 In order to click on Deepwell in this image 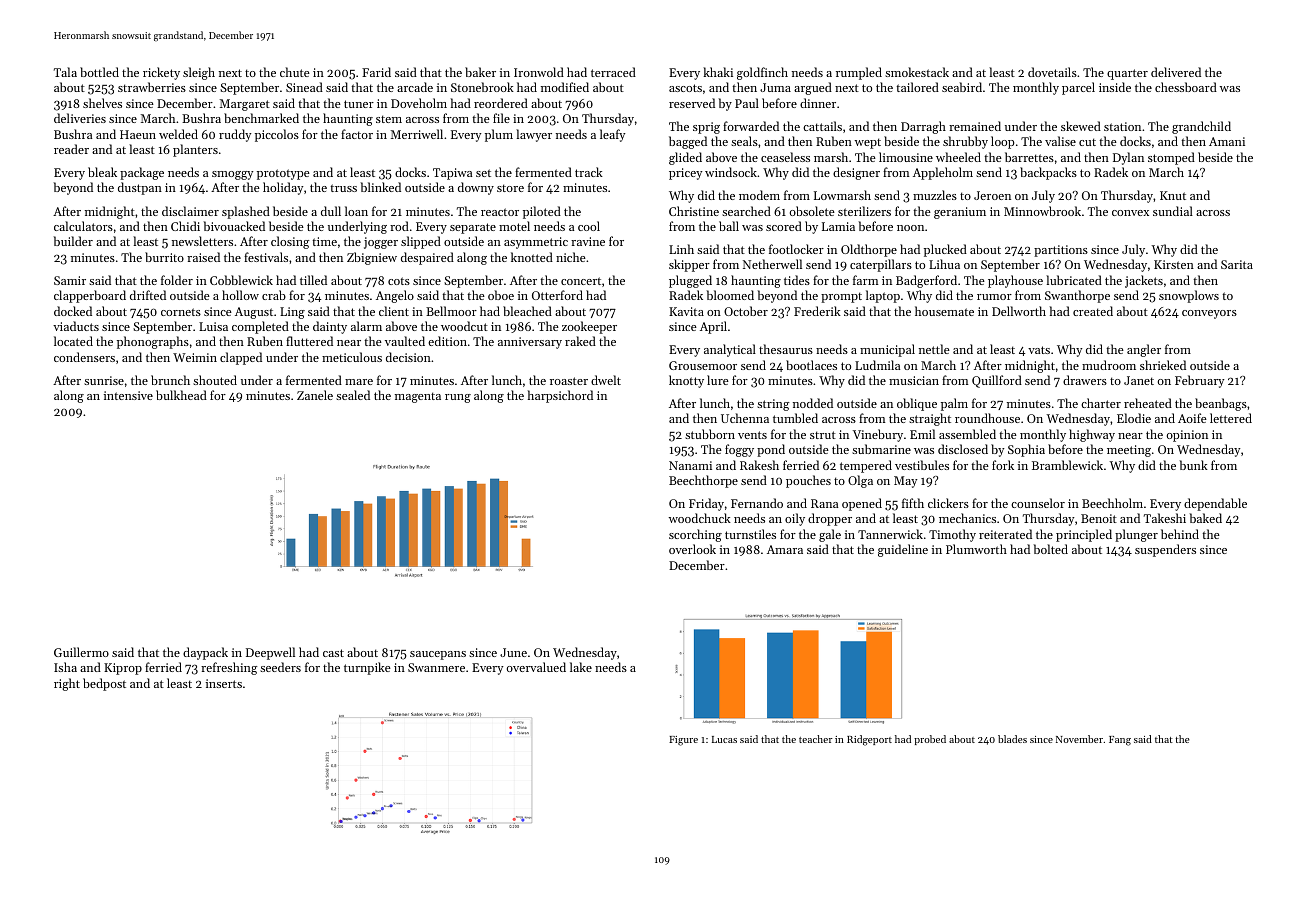, I will do `click(270, 653)`.
